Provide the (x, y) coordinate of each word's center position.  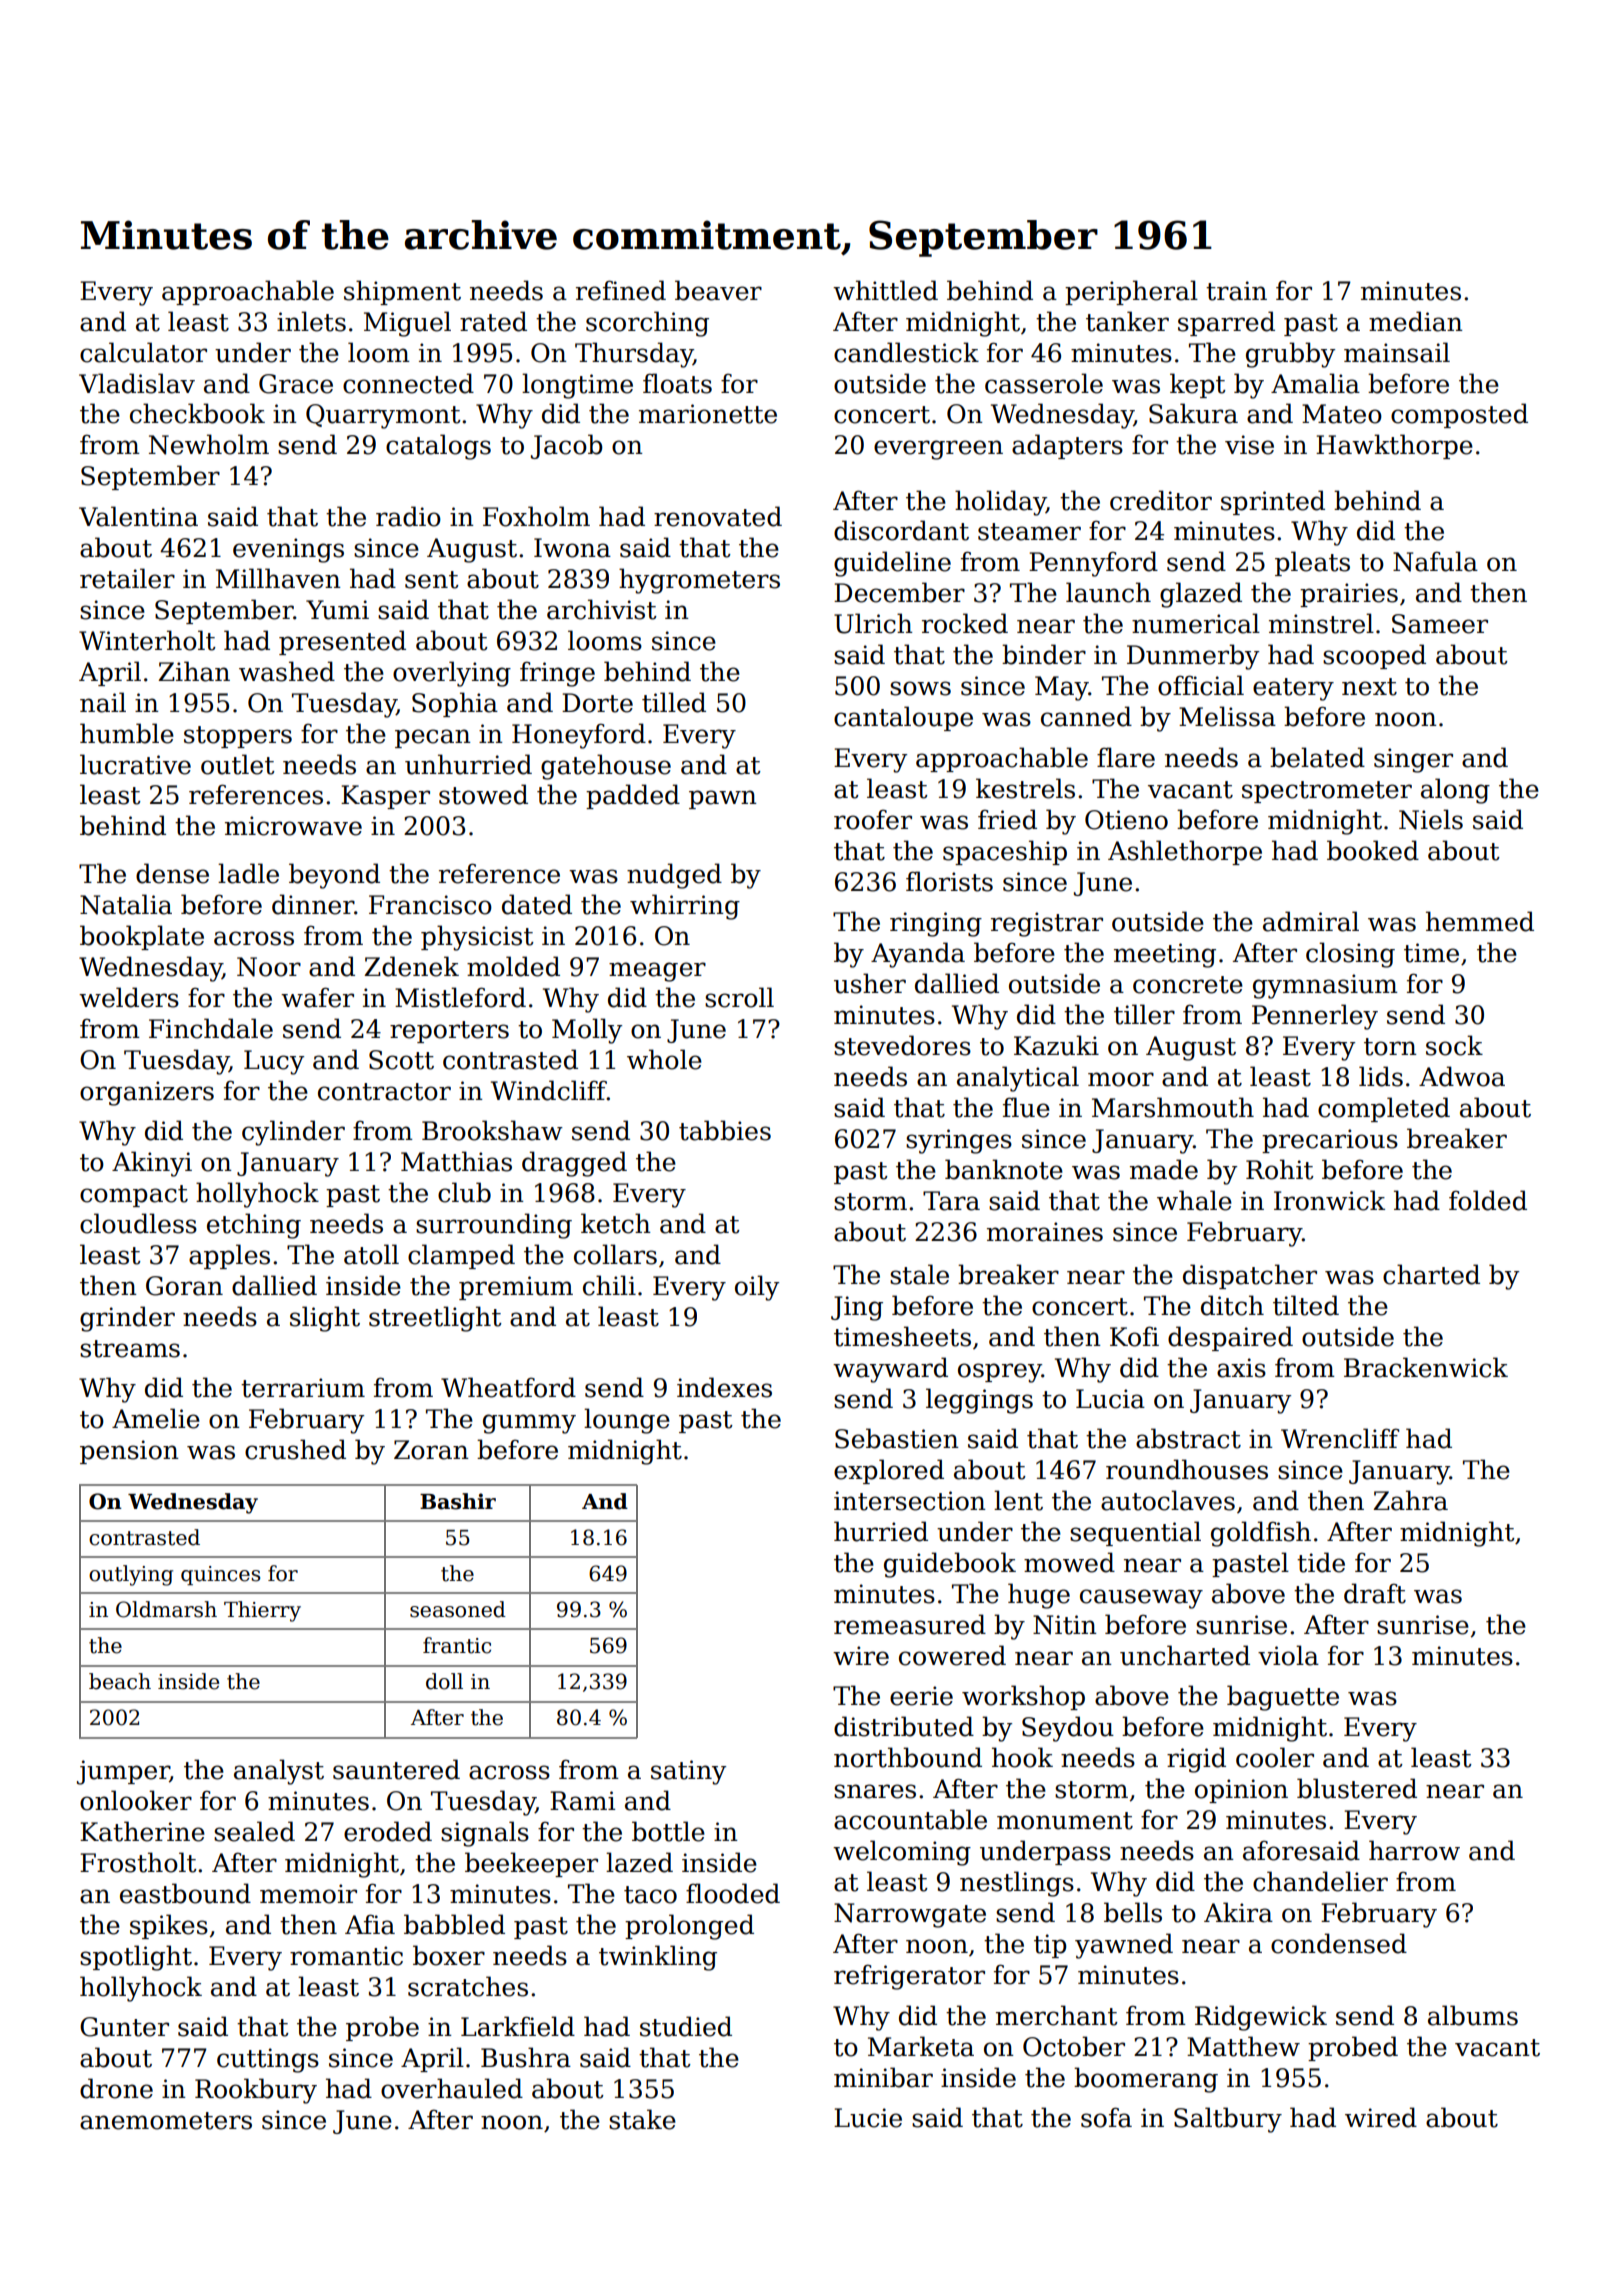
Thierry (262, 1611)
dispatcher (1250, 1276)
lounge (627, 1421)
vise (1249, 445)
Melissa (1227, 716)
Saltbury (1228, 2120)
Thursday (634, 355)
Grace (296, 384)
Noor (269, 967)
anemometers (166, 2121)
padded (633, 796)
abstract (1188, 1438)
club (464, 1192)
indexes (724, 1387)
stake (642, 2119)
